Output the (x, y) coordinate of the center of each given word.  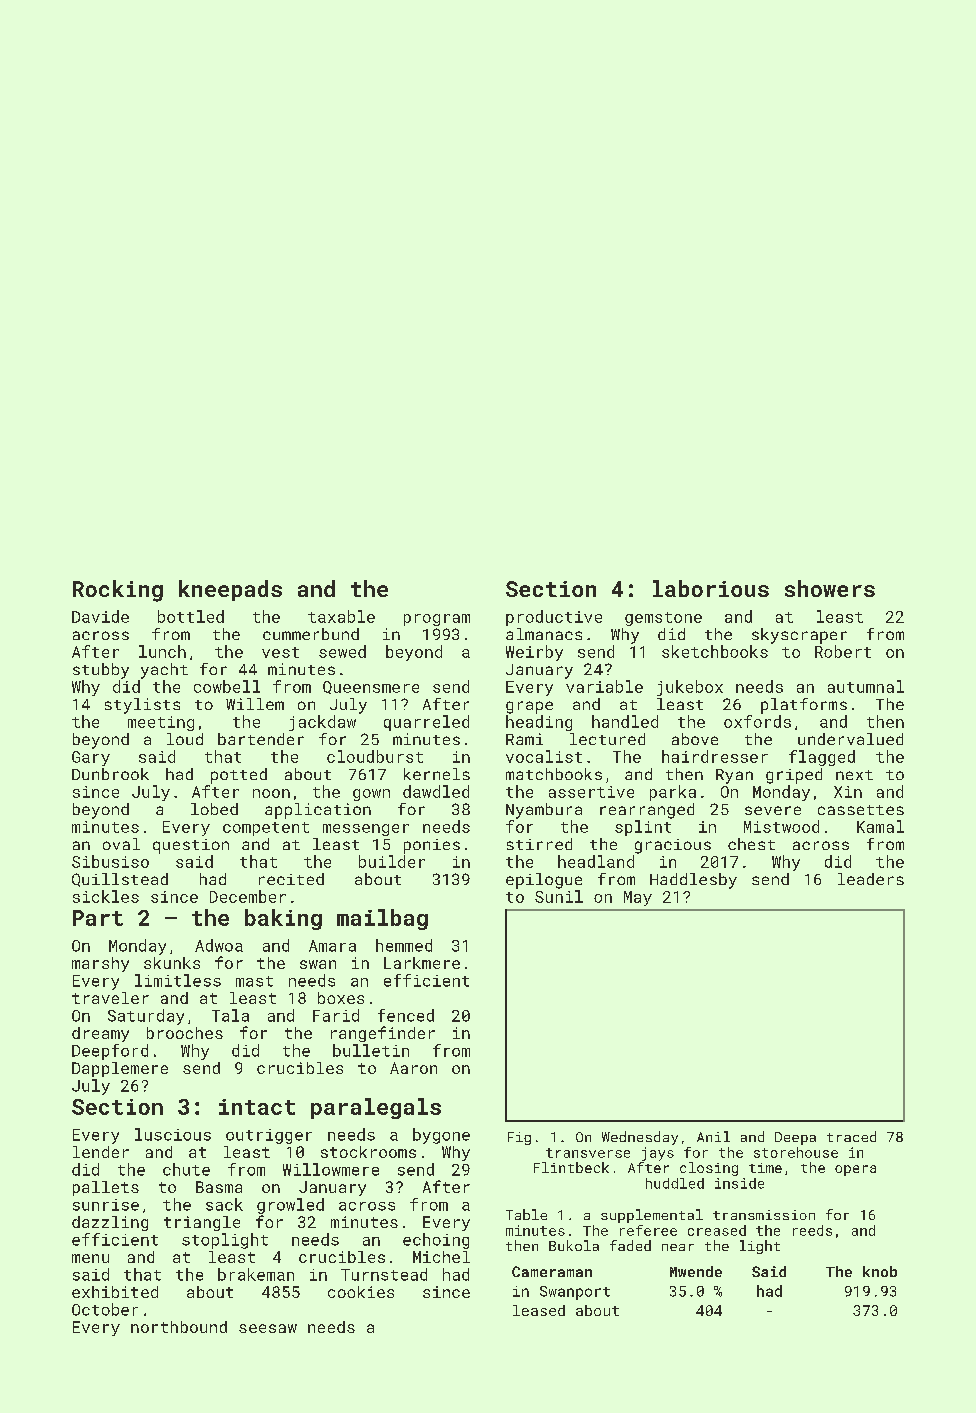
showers (830, 588)
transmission (764, 1215)
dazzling (110, 1223)
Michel (441, 1257)
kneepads (230, 590)
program (437, 620)
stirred (539, 844)
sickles (106, 896)
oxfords (757, 721)
